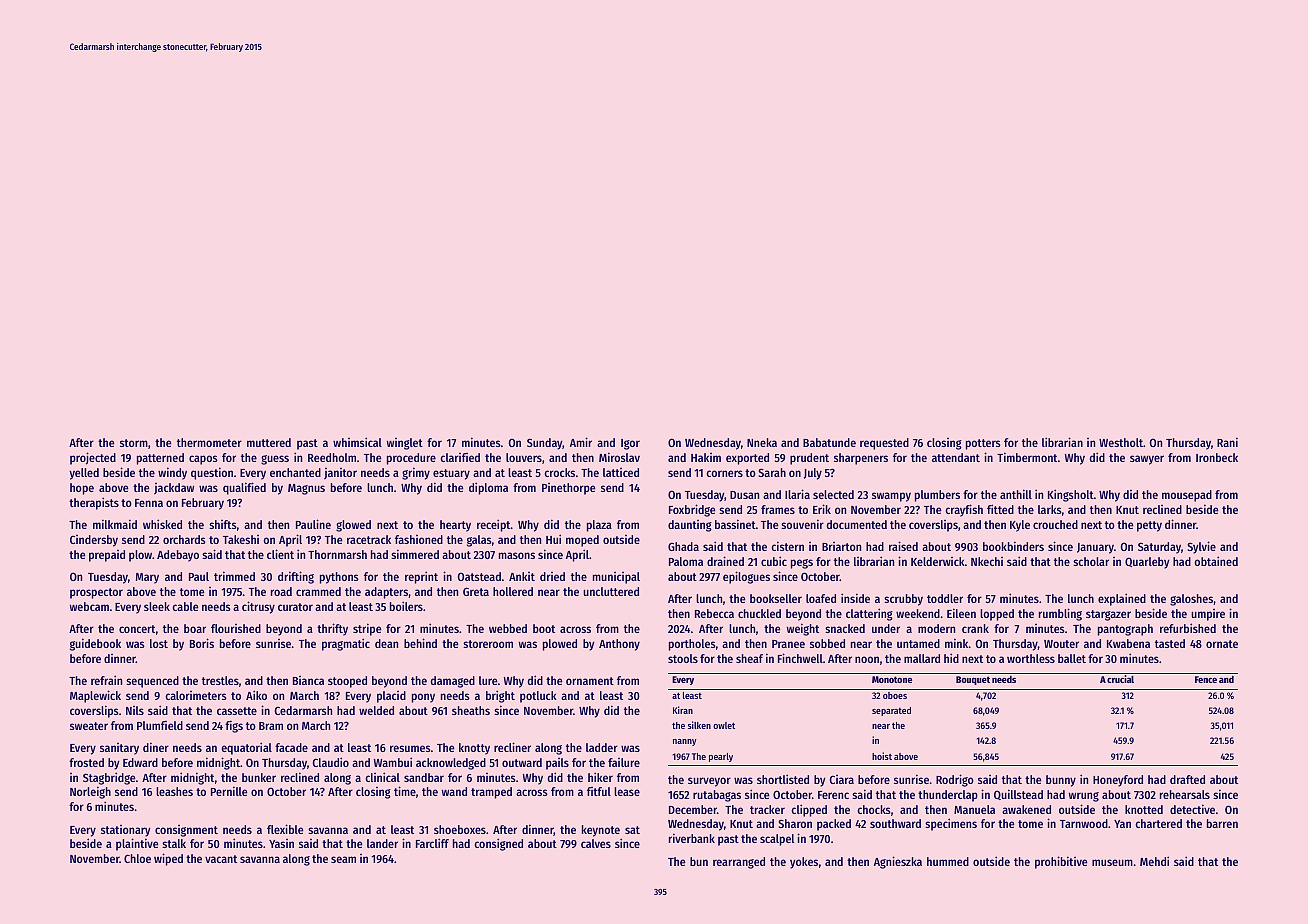 Image resolution: width=1308 pixels, height=924 pixels. I want to click on hope, so click(82, 489).
